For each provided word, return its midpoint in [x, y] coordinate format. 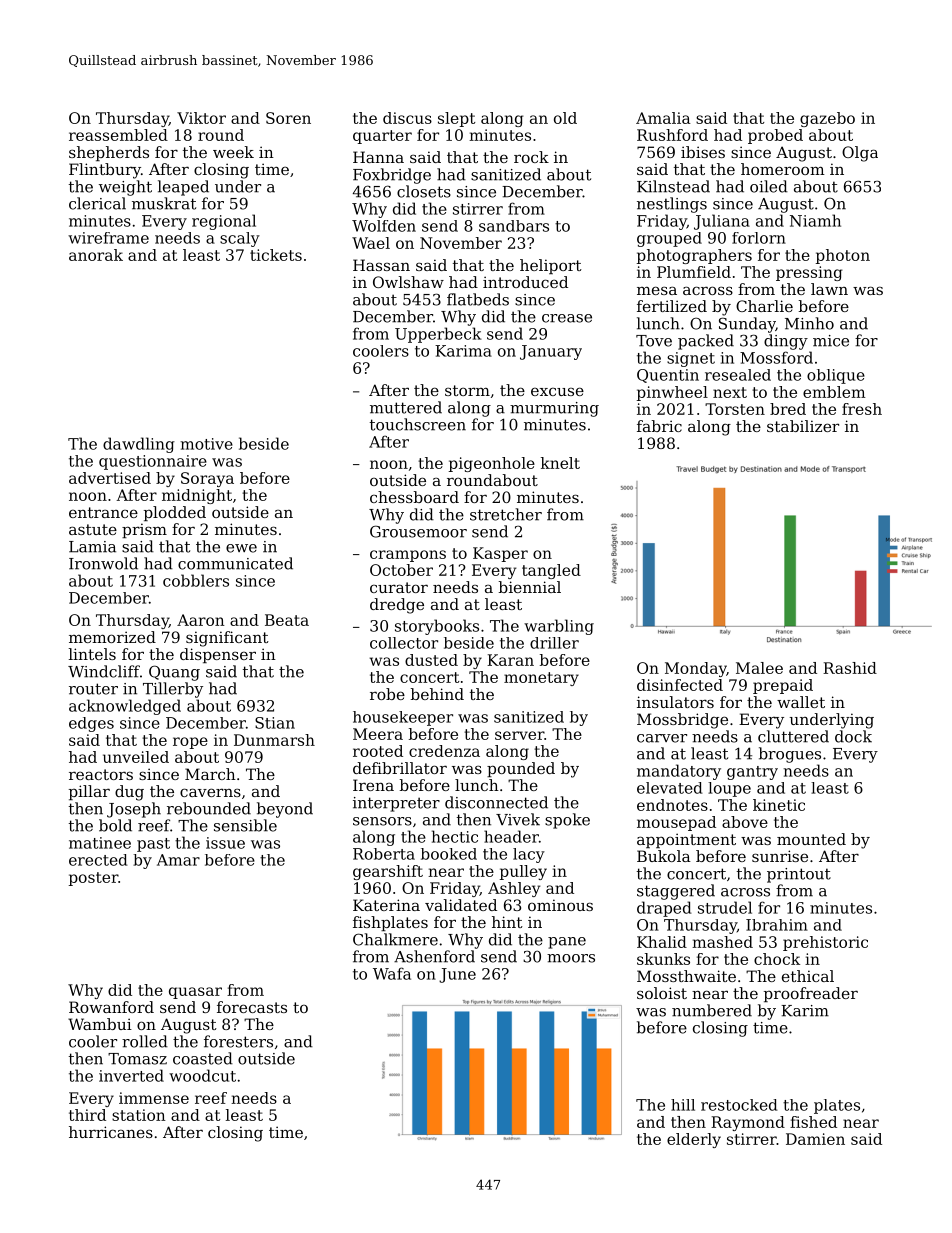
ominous [560, 905]
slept [456, 119]
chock [777, 959]
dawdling [139, 445]
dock [853, 736]
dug [129, 793]
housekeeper [403, 718]
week [233, 152]
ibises [703, 152]
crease [567, 318]
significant [227, 639]
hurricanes [111, 1132]
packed [706, 342]
